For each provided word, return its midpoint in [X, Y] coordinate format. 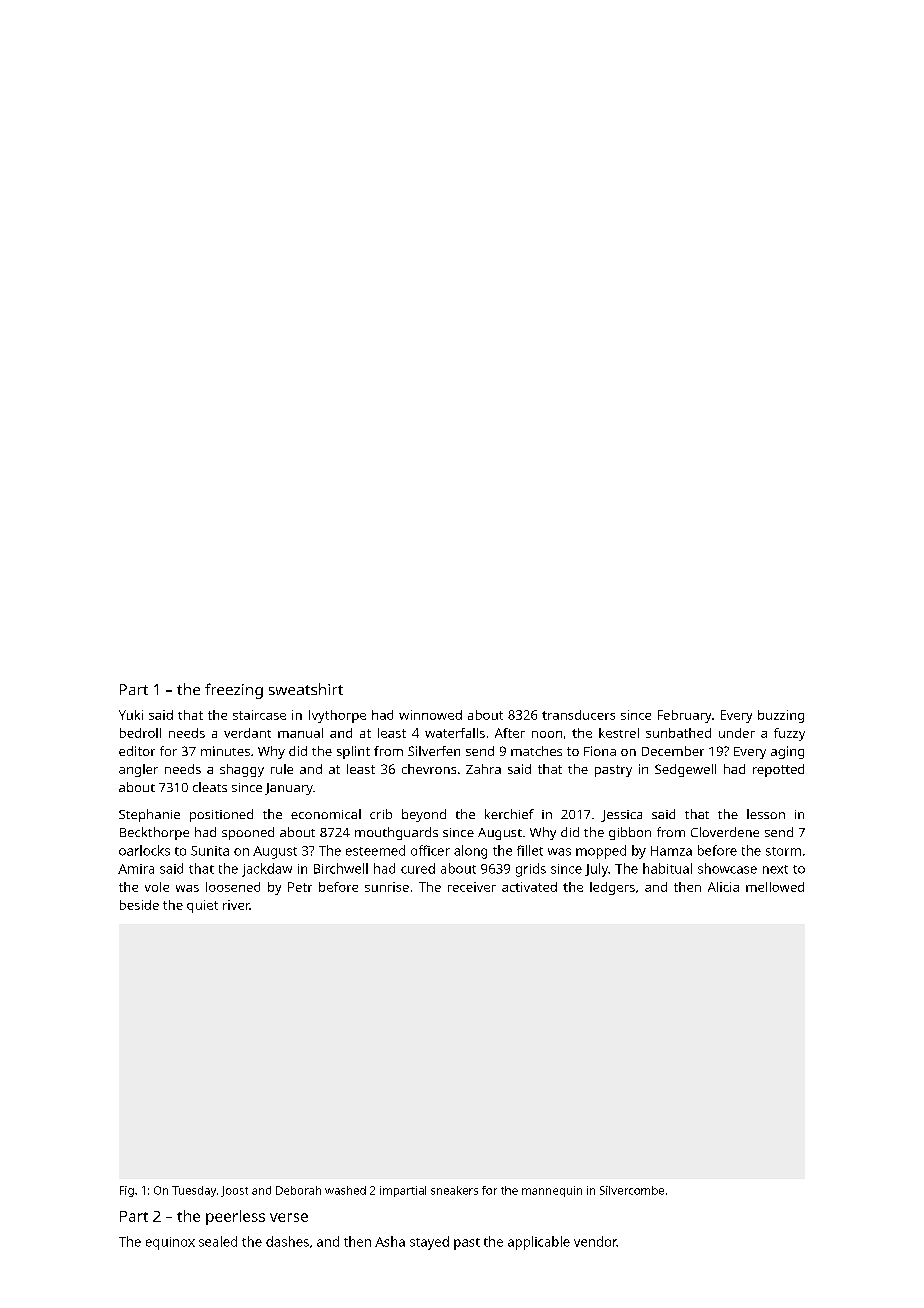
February [684, 716]
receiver [472, 887]
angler [138, 770]
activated [529, 887]
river [236, 905]
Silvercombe [632, 1190]
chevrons [429, 769]
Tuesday [194, 1191]
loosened [233, 887]
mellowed [775, 887]
